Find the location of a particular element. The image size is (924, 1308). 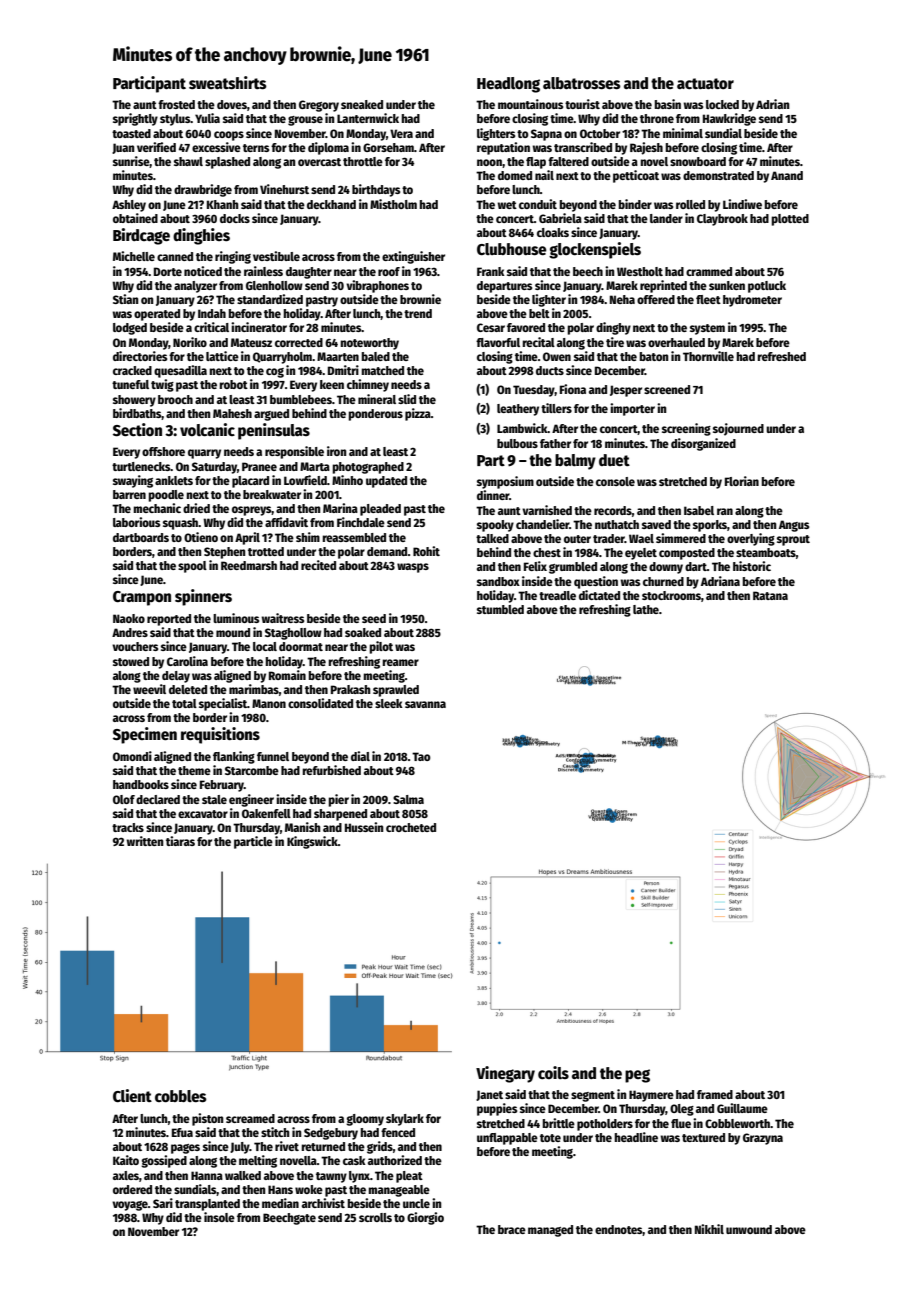

trotted is located at coordinates (266, 551).
